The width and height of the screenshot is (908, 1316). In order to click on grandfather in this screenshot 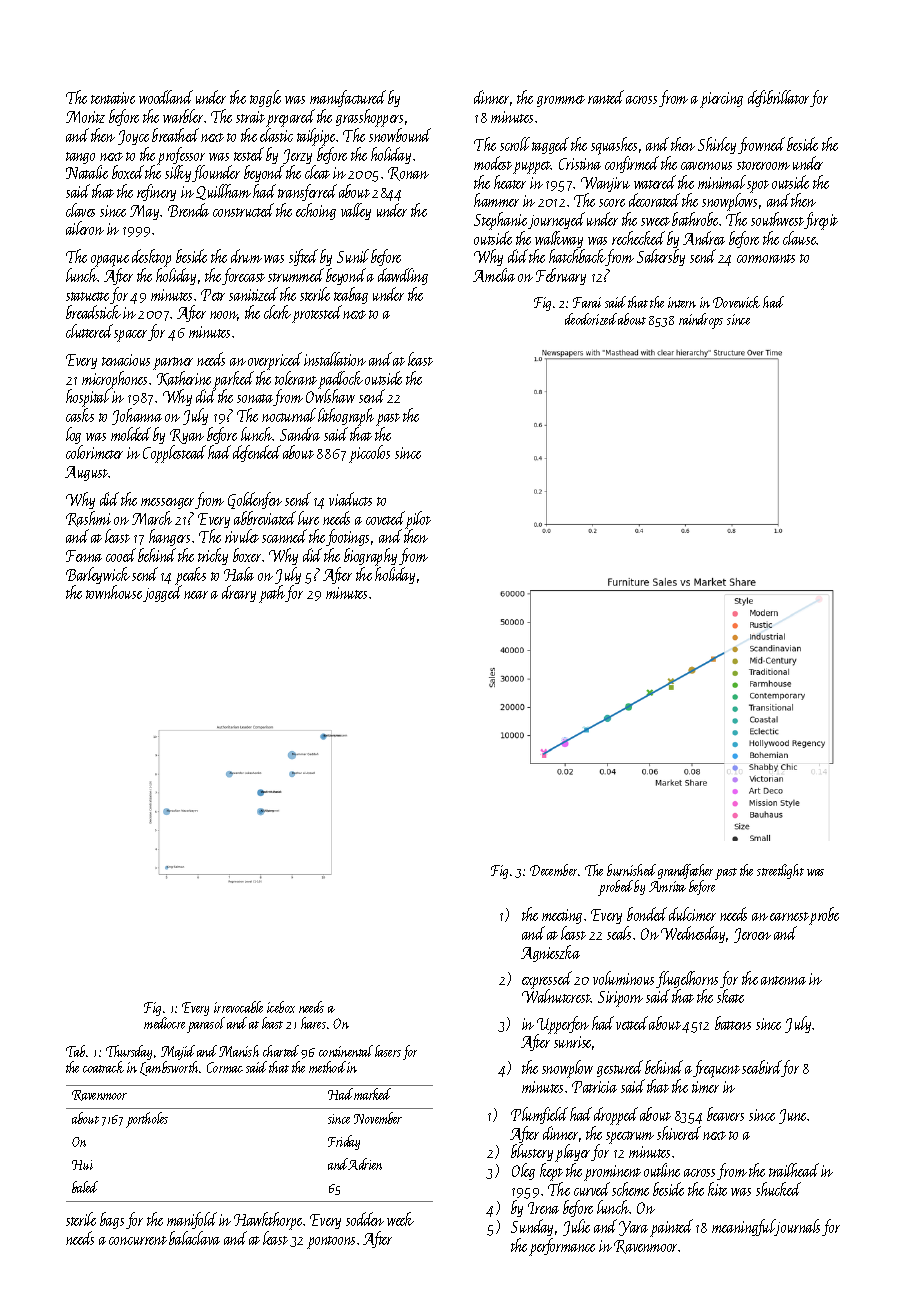, I will do `click(685, 871)`.
